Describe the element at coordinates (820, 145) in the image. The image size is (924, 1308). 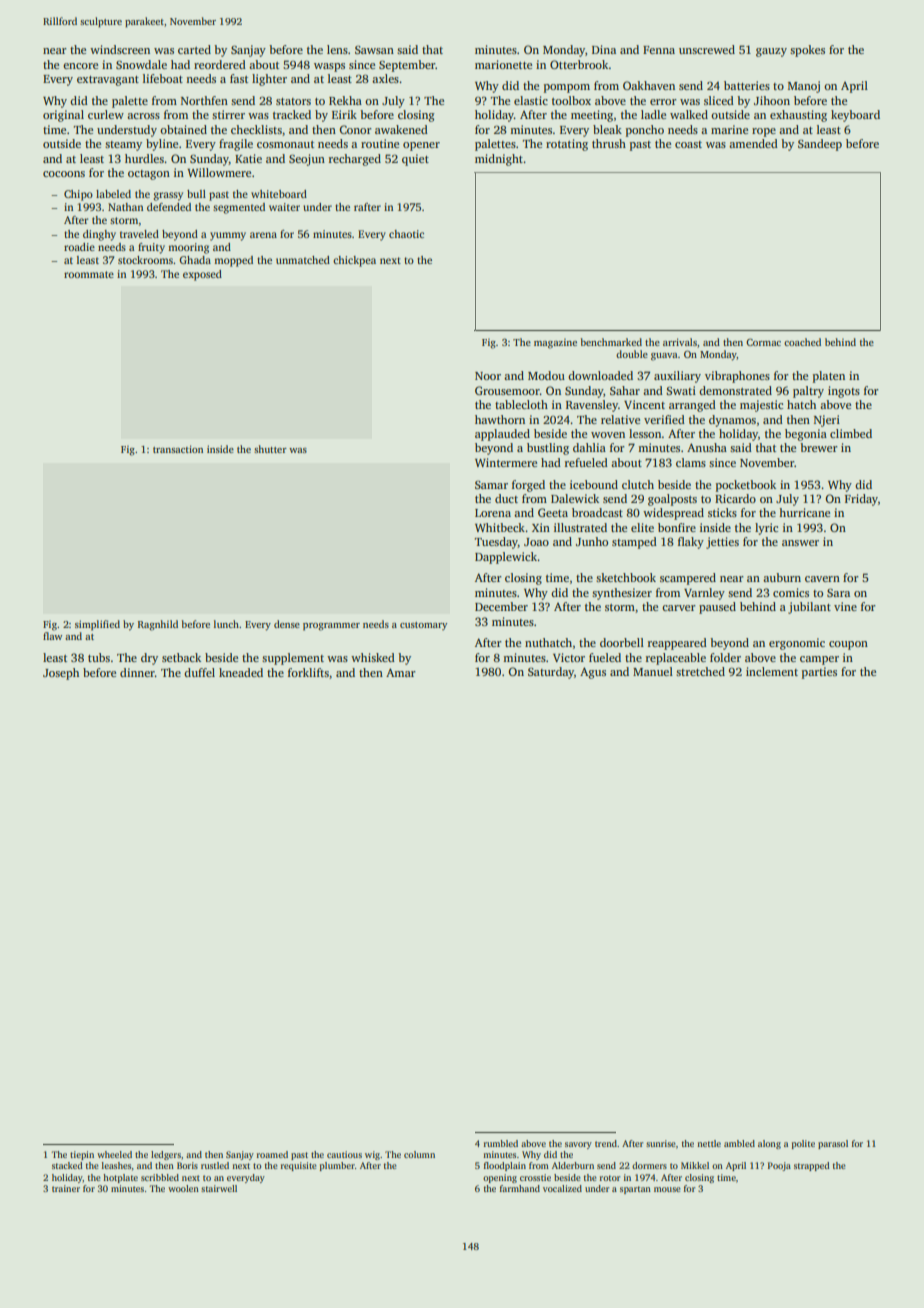
I see `Sandeep` at that location.
